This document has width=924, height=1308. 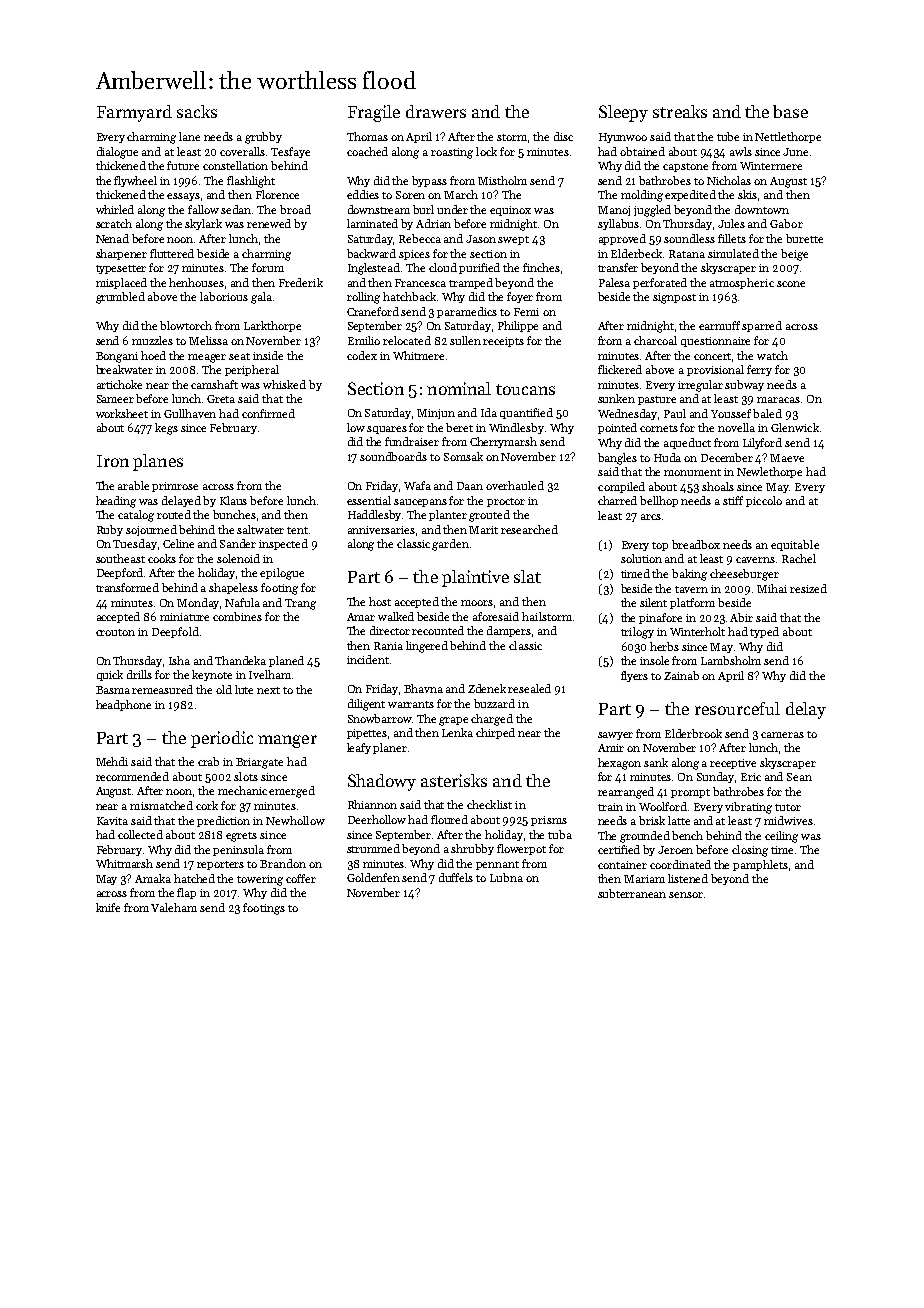 I want to click on soundboards, so click(x=393, y=456).
